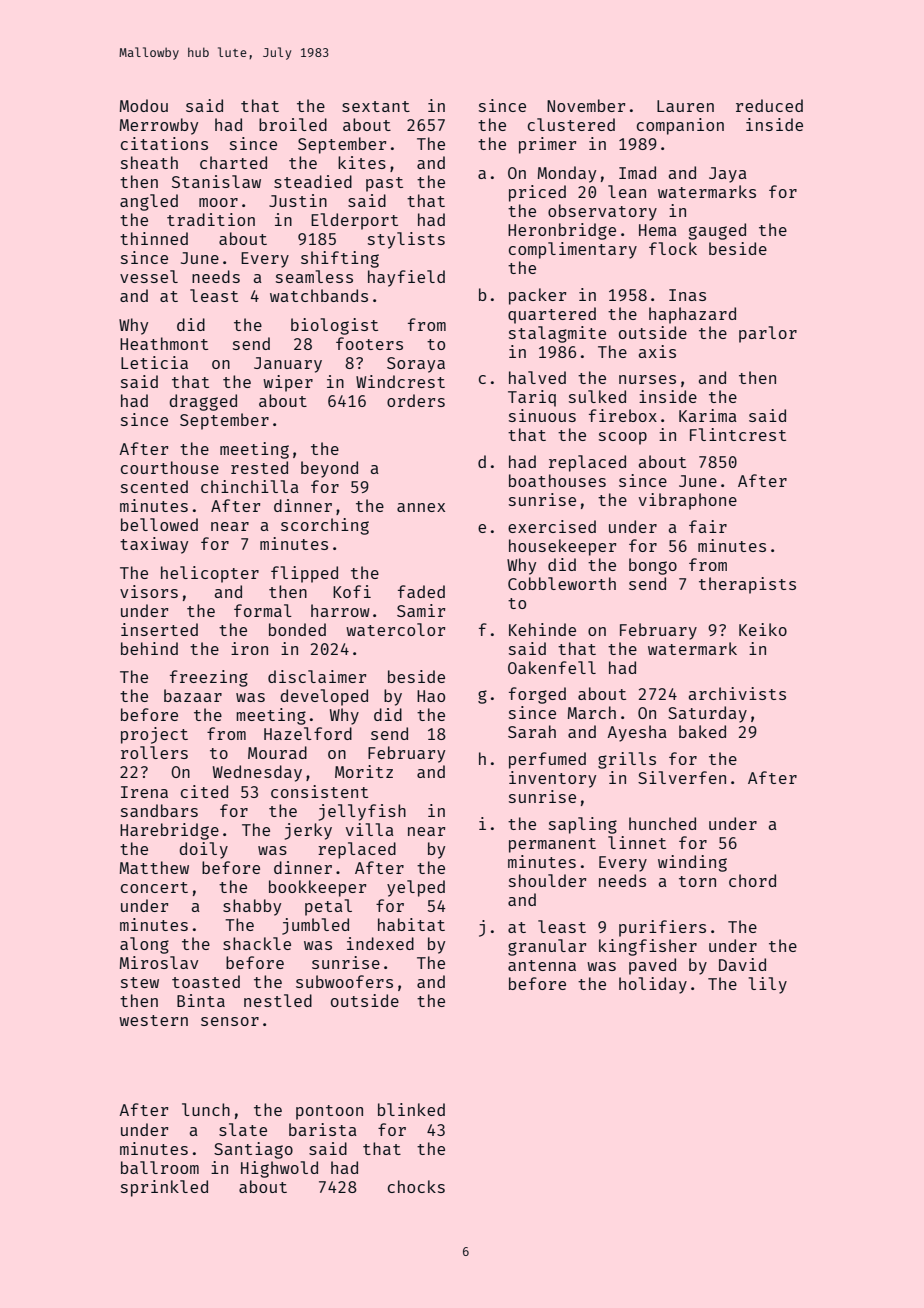  I want to click on indexed, so click(380, 943).
